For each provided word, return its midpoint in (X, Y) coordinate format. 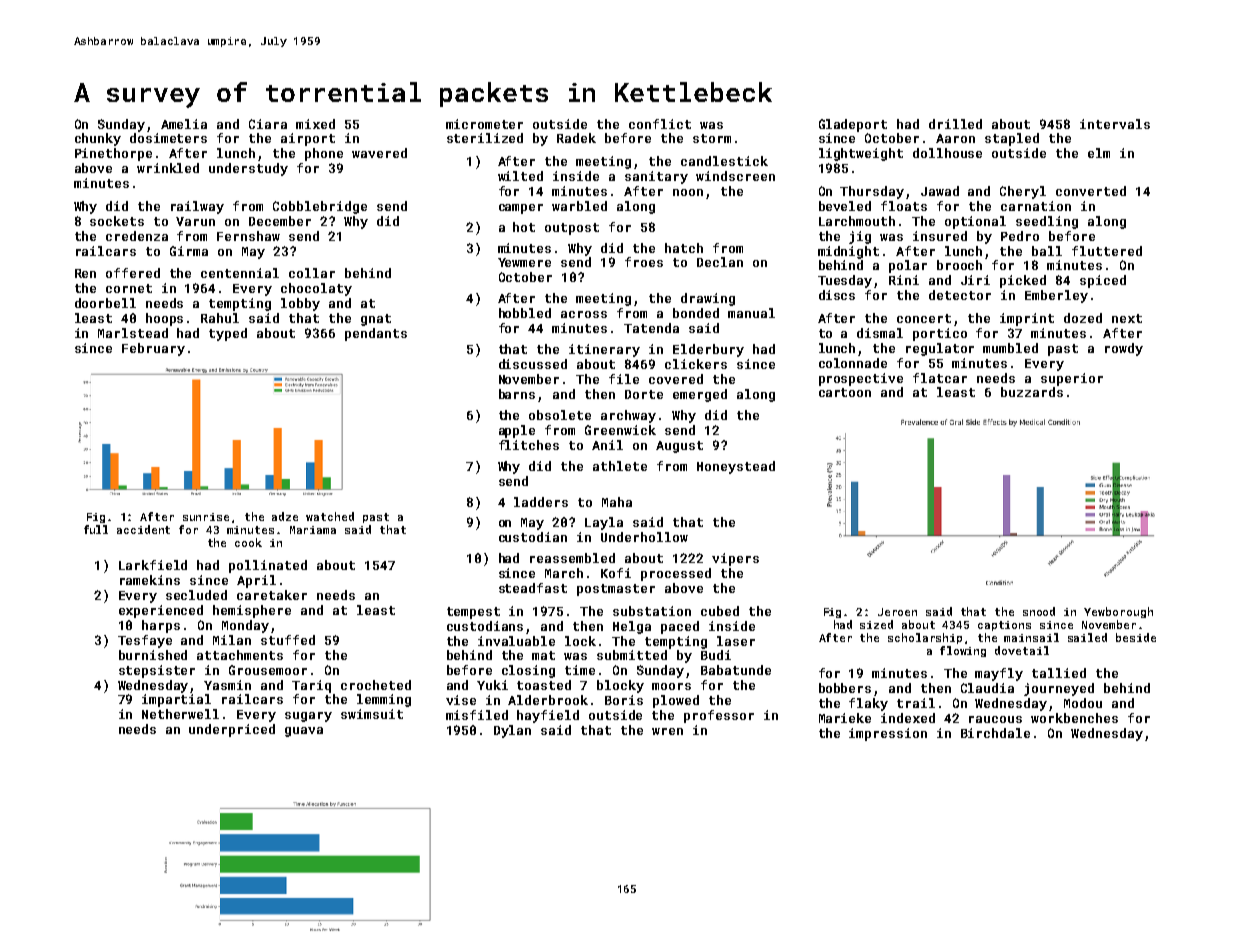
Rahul (220, 318)
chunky (98, 139)
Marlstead (133, 333)
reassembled (572, 558)
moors (671, 686)
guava (304, 732)
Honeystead (736, 467)
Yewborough (1118, 612)
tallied (1059, 673)
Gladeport (853, 125)
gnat (376, 320)
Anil (607, 445)
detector (960, 295)
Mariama (313, 530)
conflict (660, 124)
